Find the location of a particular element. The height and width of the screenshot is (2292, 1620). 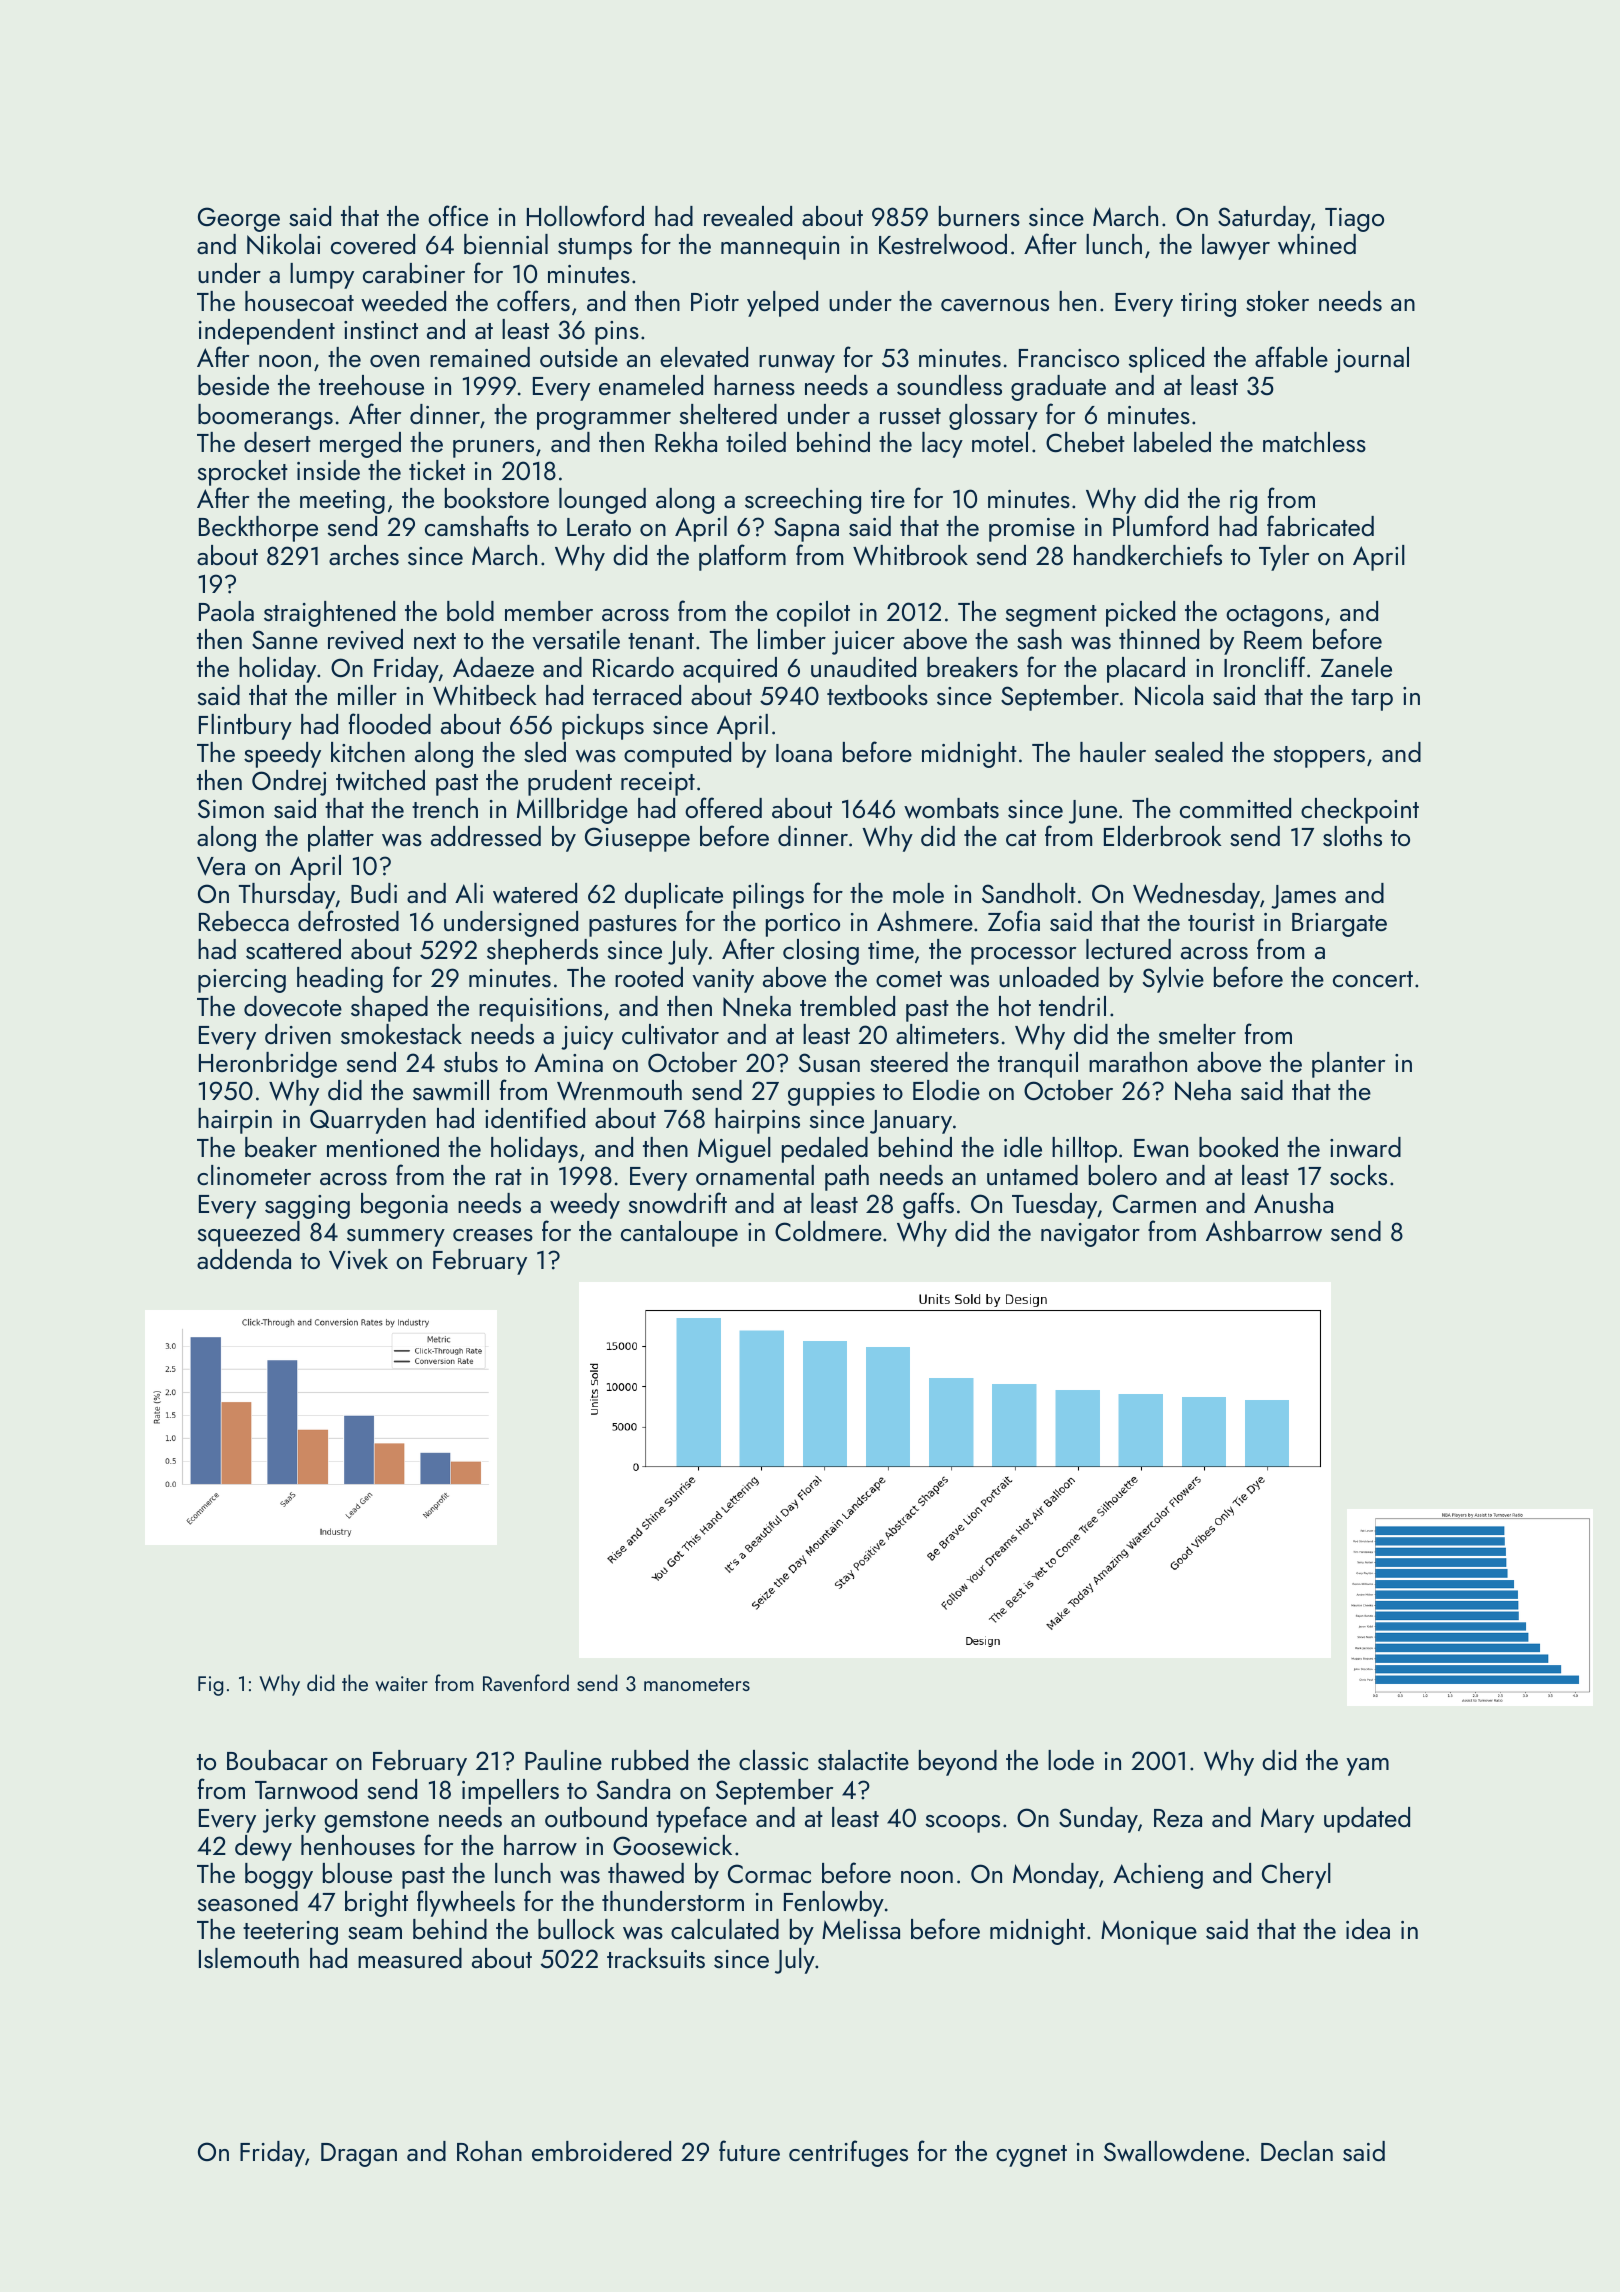

lode is located at coordinates (1071, 1760).
